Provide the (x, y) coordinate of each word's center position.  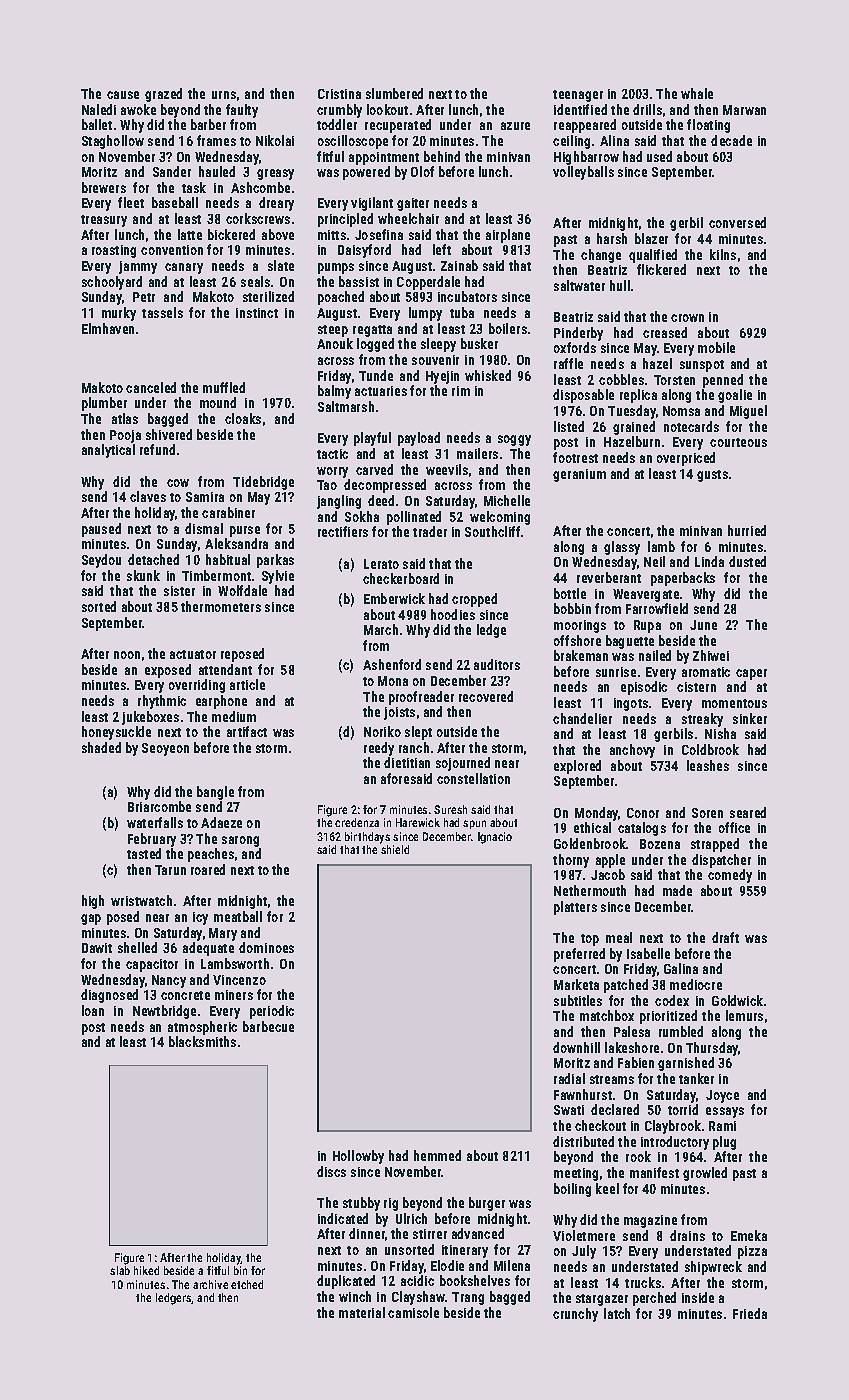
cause (123, 95)
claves (148, 496)
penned (723, 381)
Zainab (459, 265)
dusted (747, 561)
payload (419, 439)
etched (247, 1284)
